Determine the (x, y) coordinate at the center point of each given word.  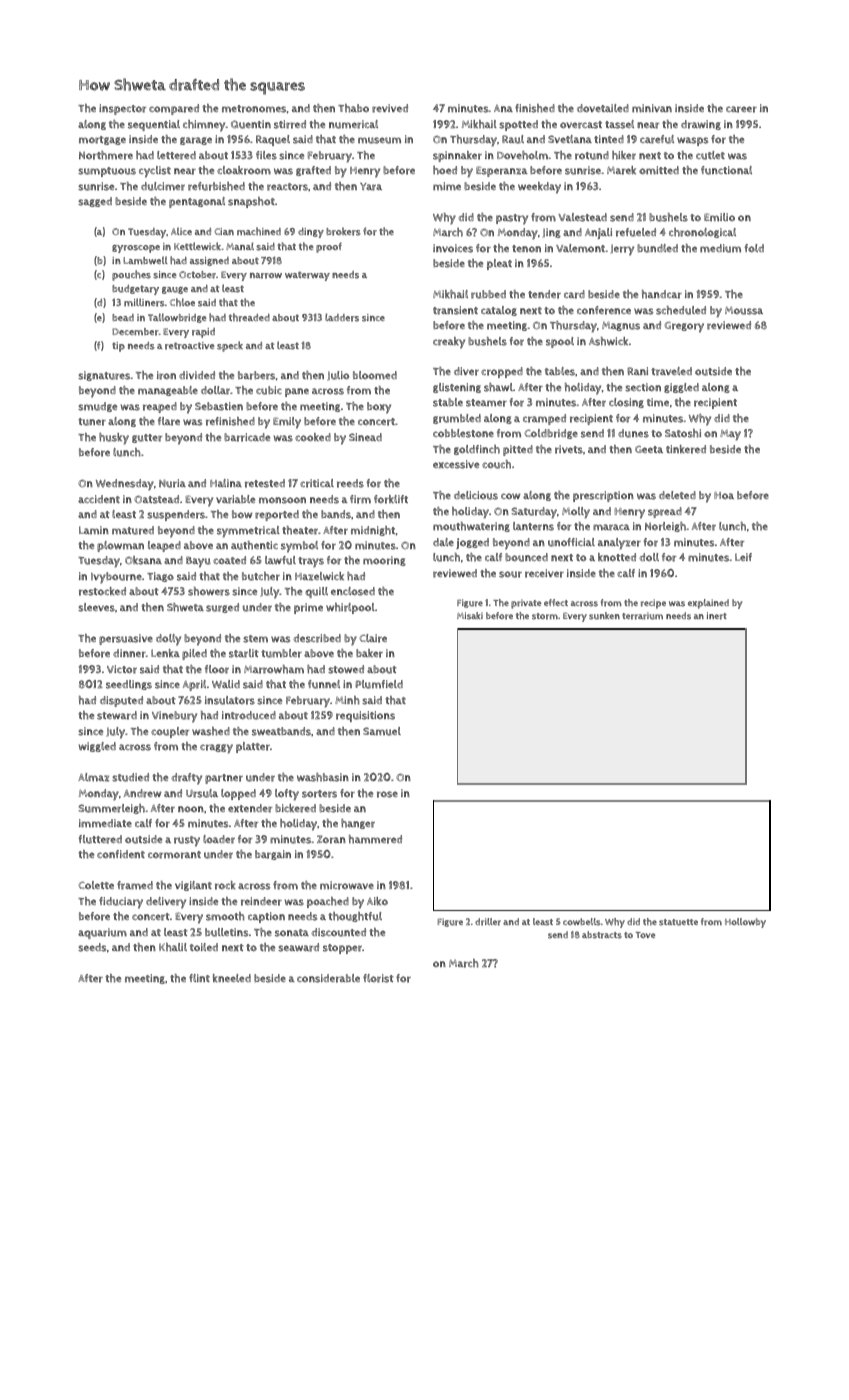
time (658, 402)
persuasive (126, 639)
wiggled (97, 747)
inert (717, 616)
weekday (539, 188)
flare (169, 421)
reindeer (261, 901)
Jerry (622, 250)
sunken (604, 616)
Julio (338, 376)
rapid (203, 333)
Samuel (382, 731)
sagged (95, 202)
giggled (681, 388)
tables (560, 371)
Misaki (470, 616)
